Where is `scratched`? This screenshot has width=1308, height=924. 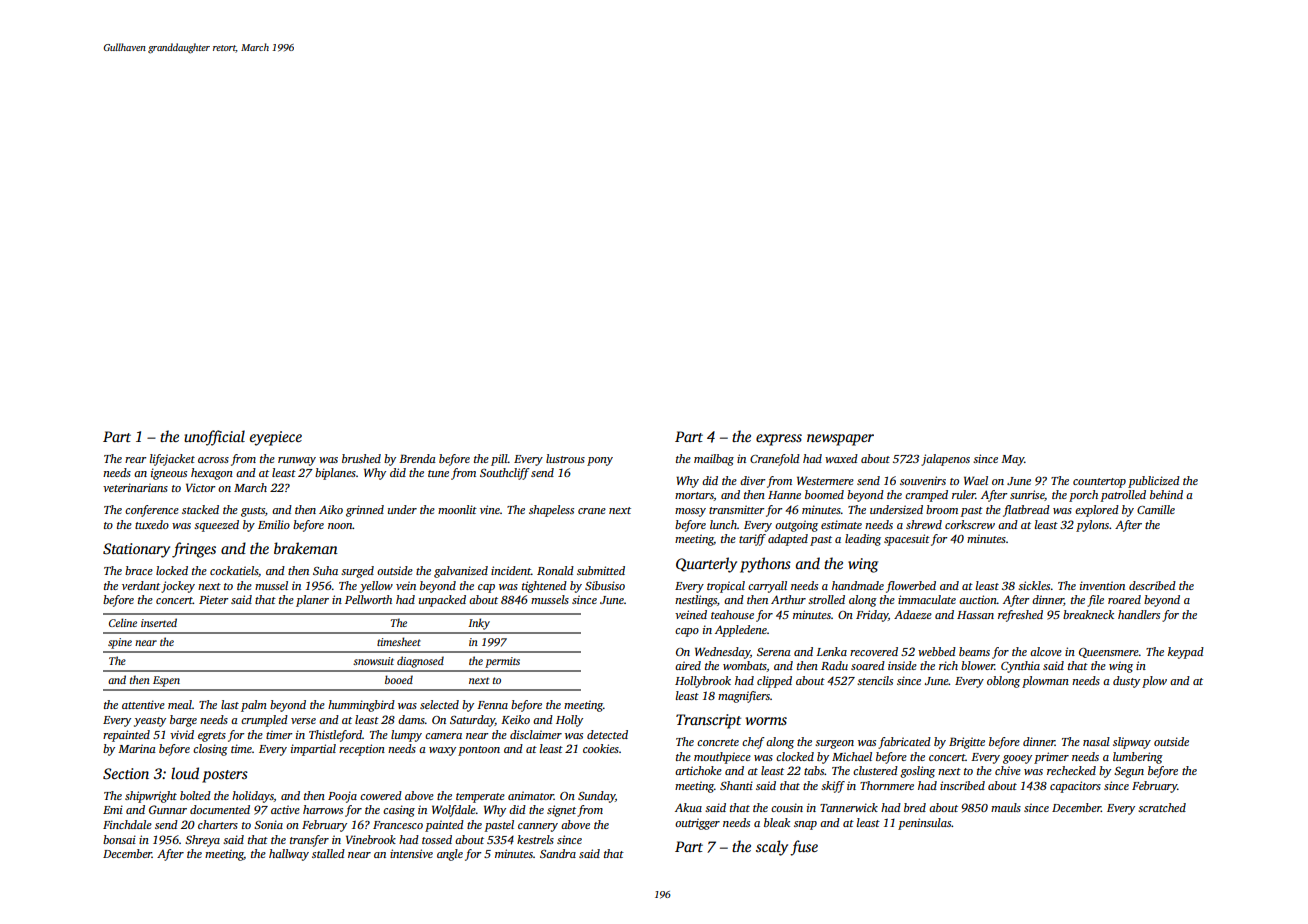 scratched is located at coordinates (1162, 807).
